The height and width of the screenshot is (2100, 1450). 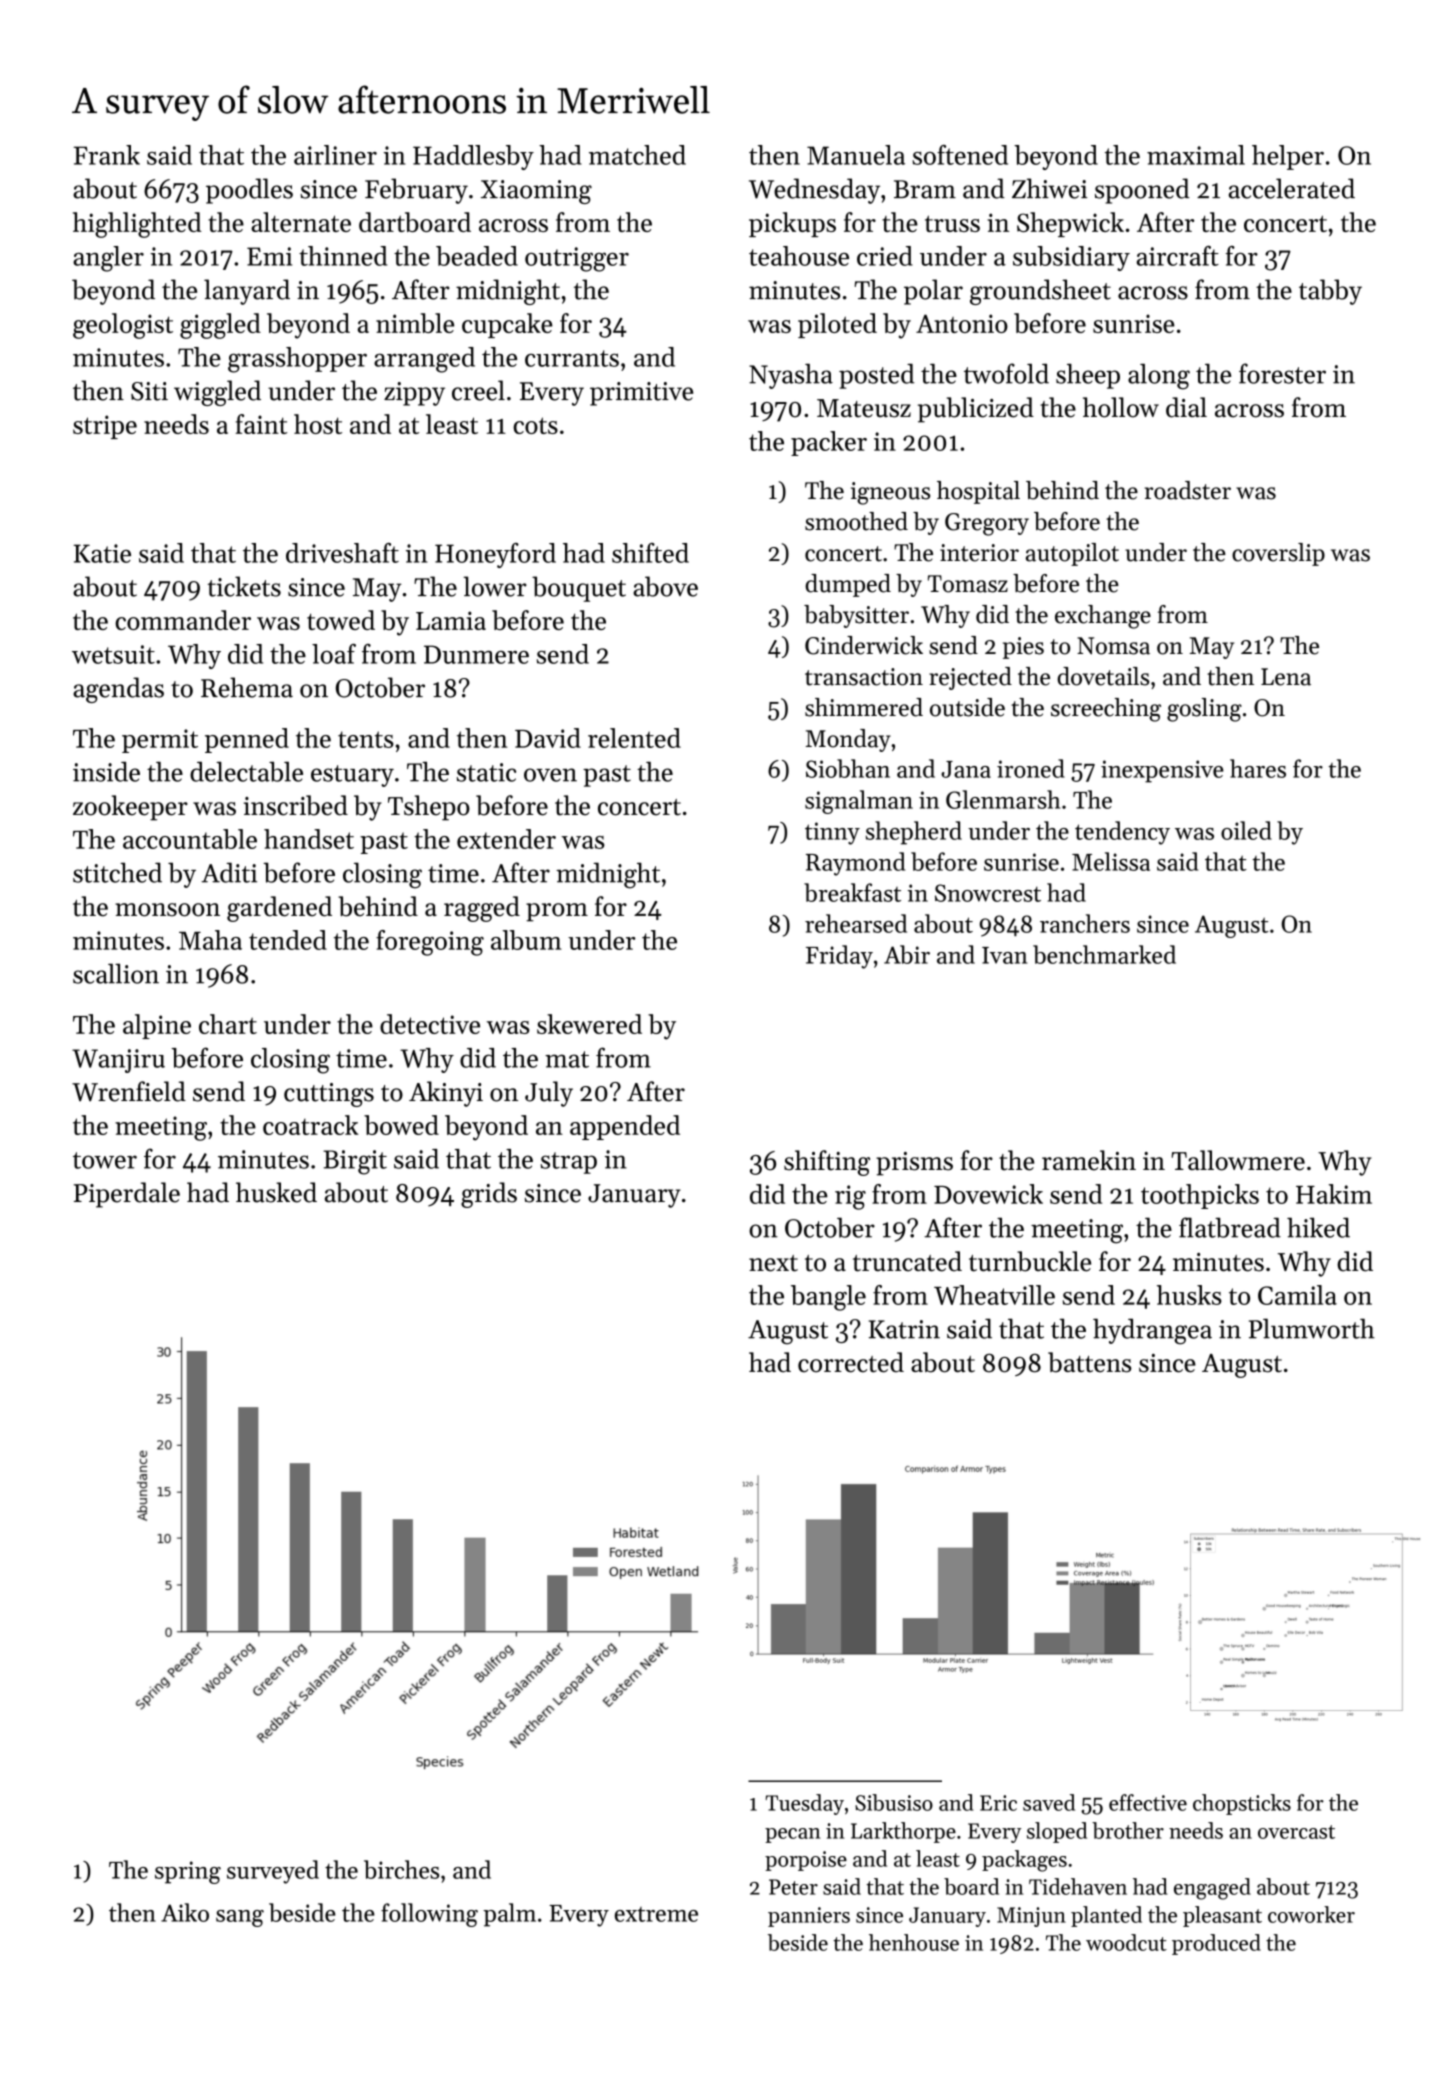 What do you see at coordinates (127, 1195) in the screenshot?
I see `Piperdale` at bounding box center [127, 1195].
